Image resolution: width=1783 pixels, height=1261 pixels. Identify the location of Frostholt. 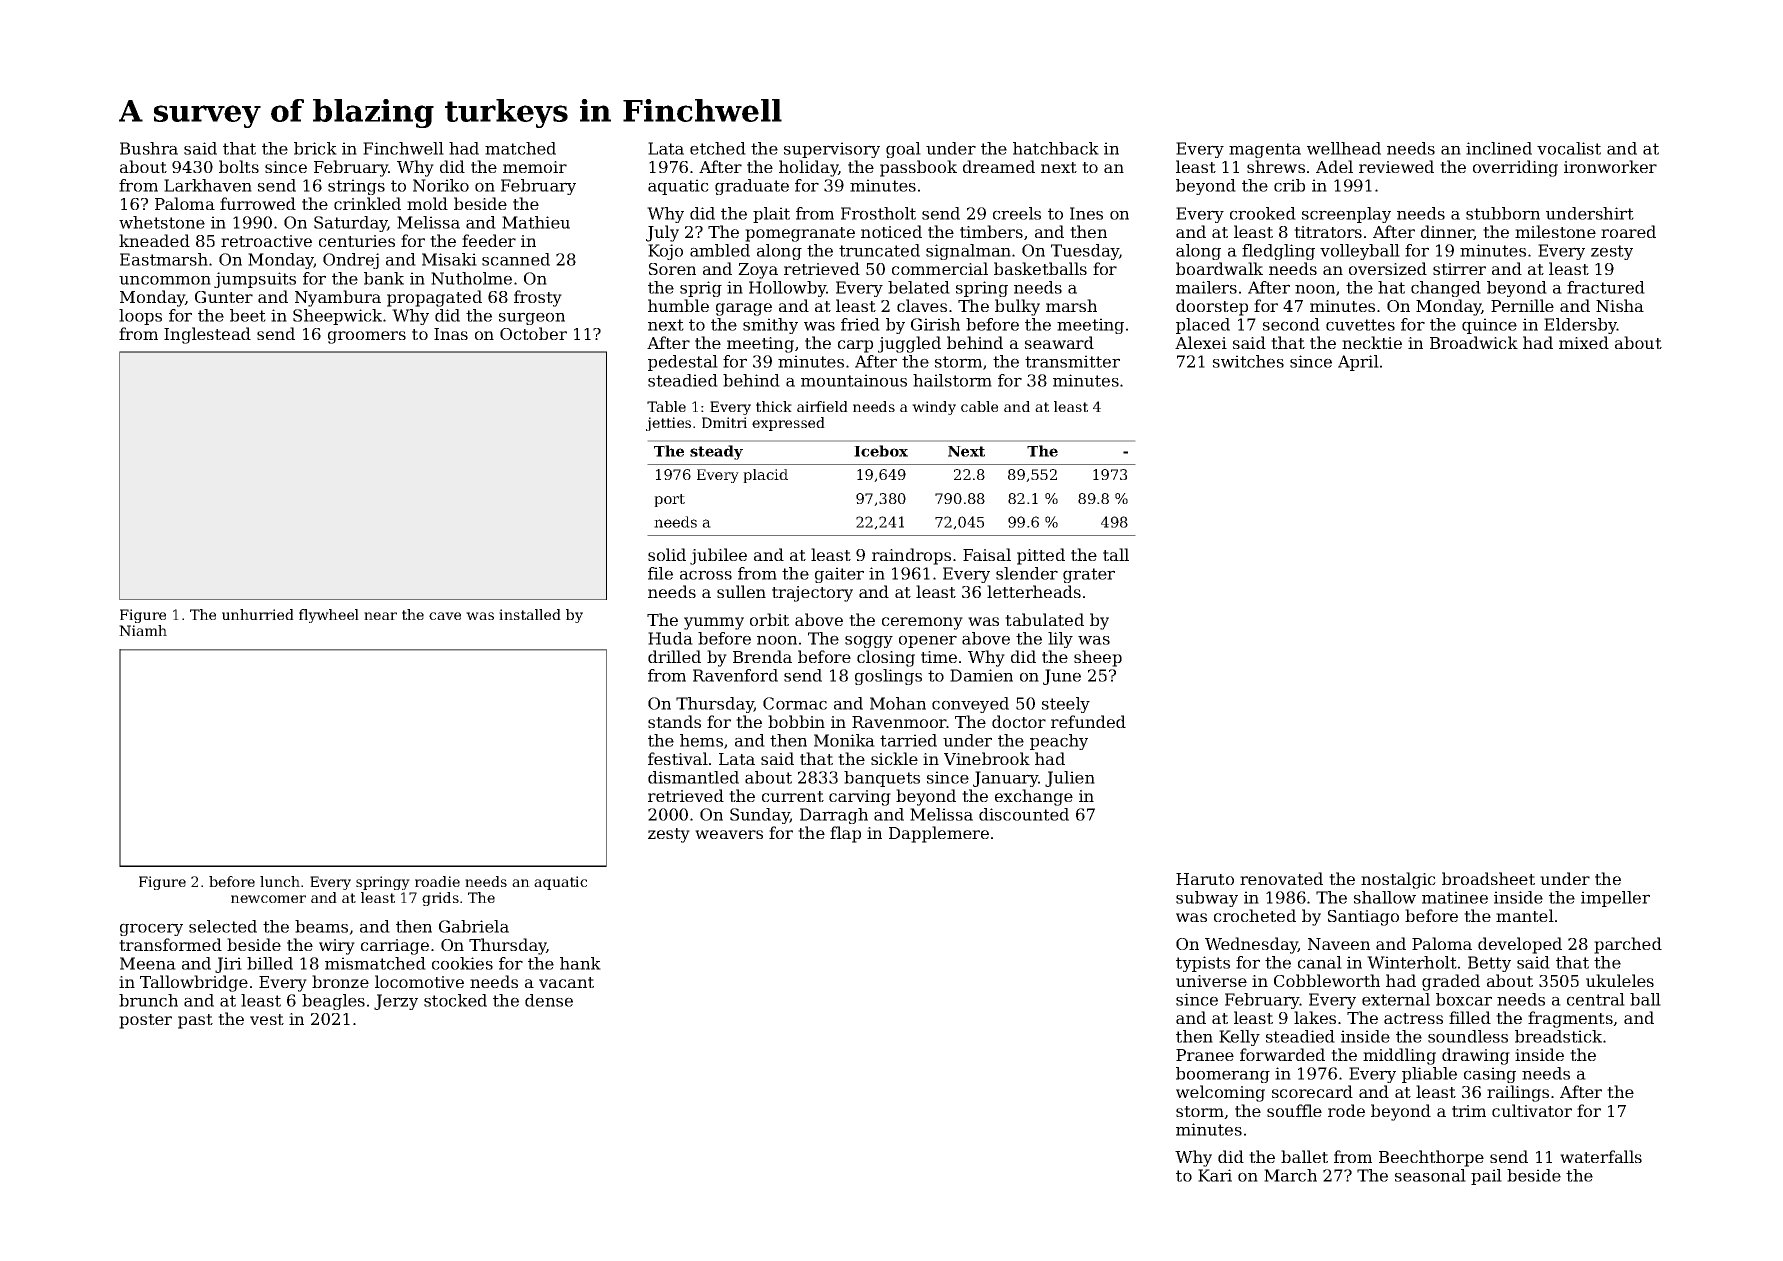
(878, 213).
